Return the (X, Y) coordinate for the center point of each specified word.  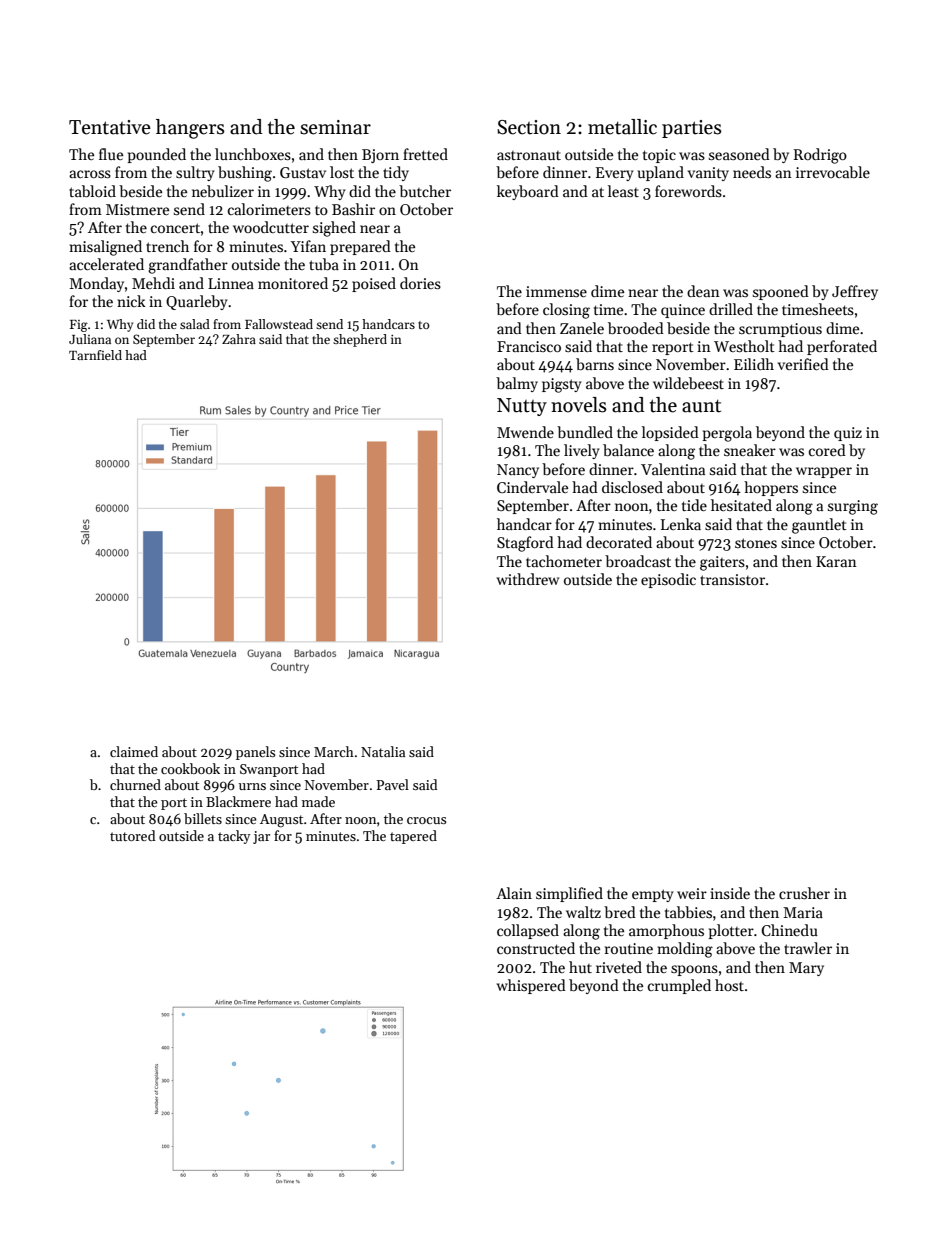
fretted (425, 154)
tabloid (92, 191)
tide (694, 505)
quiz (848, 434)
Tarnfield (95, 355)
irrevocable (833, 172)
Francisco (529, 346)
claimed (134, 751)
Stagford (525, 544)
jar (261, 837)
